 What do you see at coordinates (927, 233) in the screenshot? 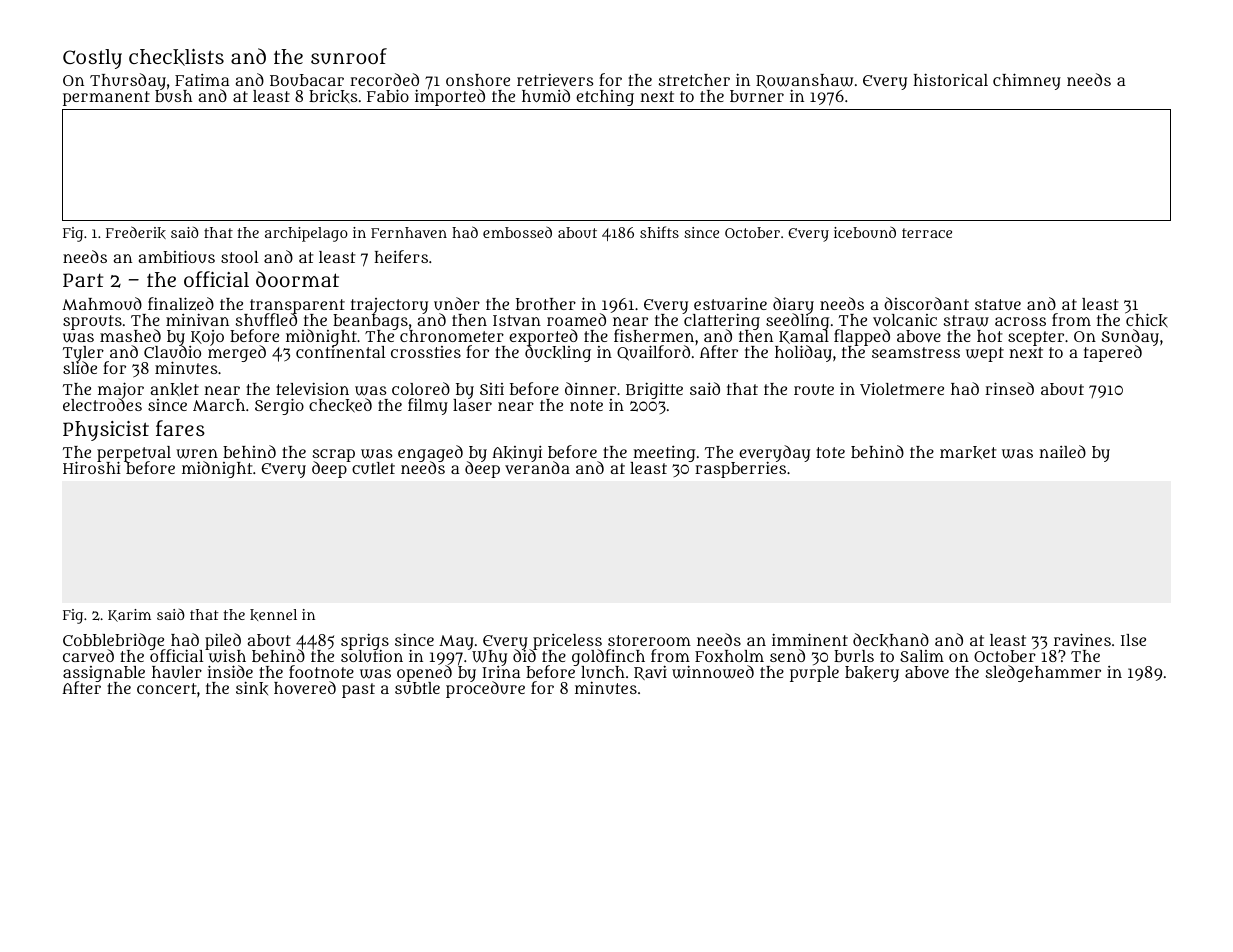
I see `terrace` at bounding box center [927, 233].
